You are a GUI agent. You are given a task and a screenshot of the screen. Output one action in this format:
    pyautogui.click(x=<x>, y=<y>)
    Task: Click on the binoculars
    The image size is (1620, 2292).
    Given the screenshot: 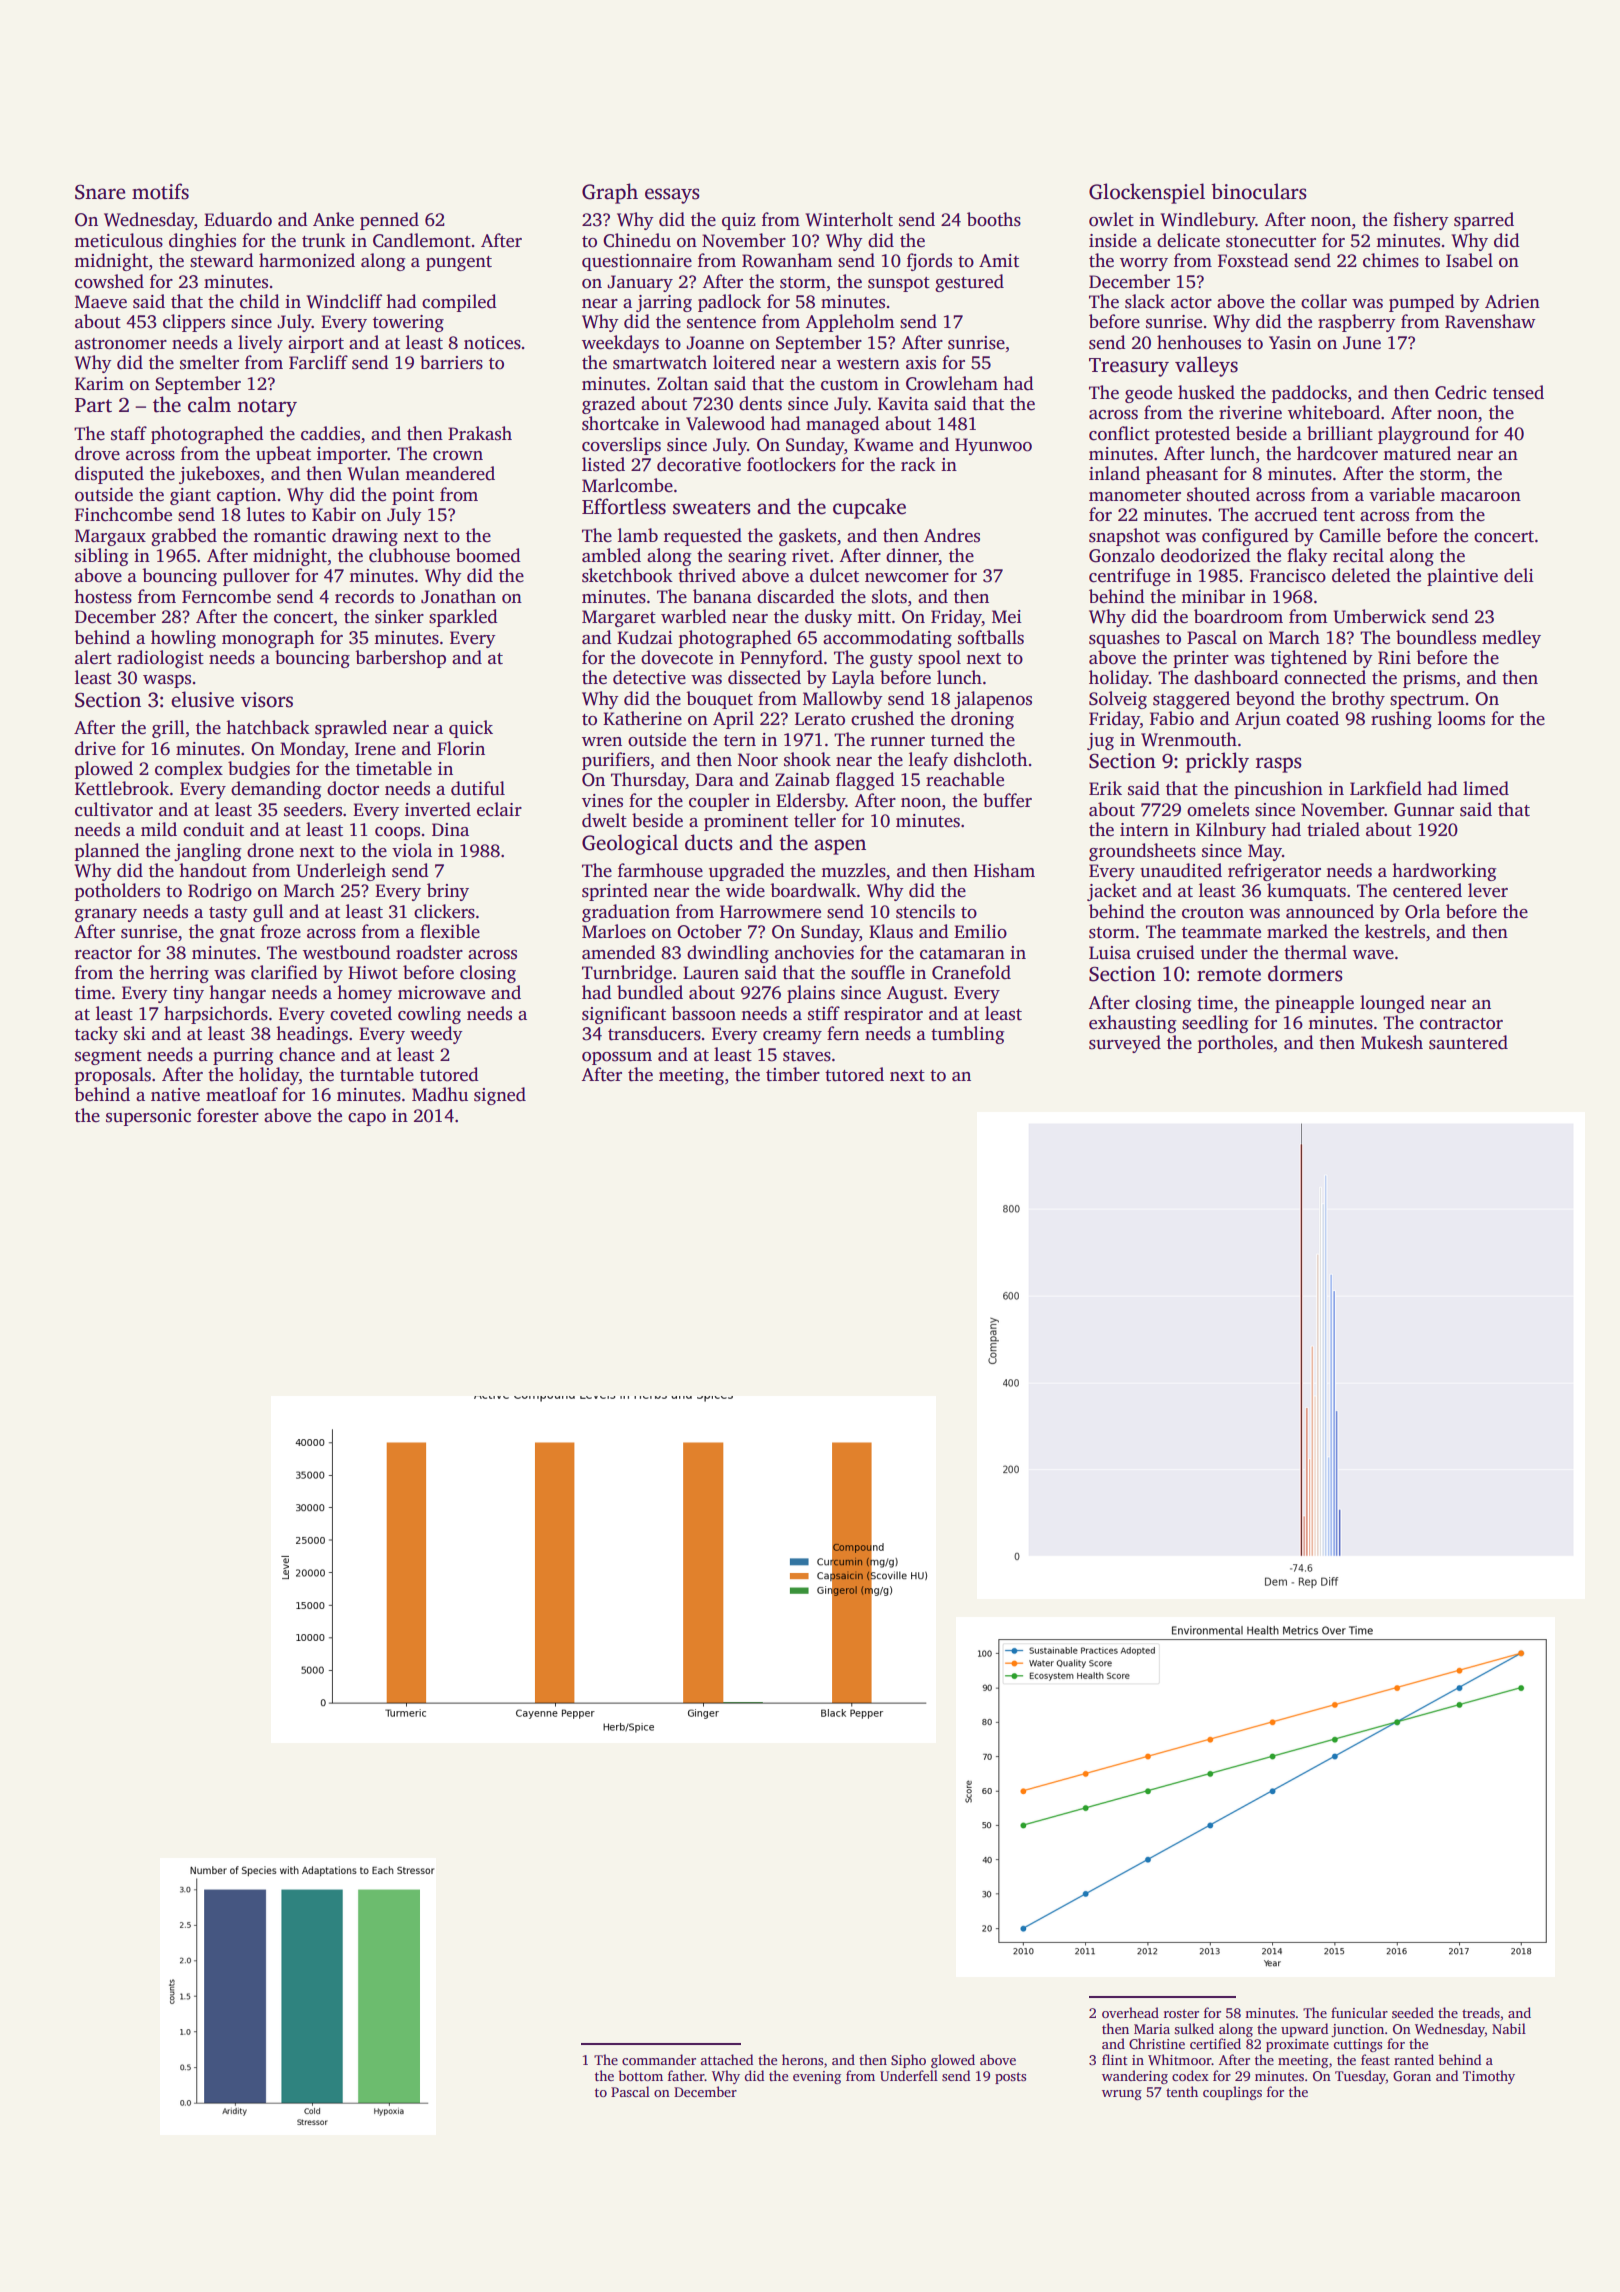 What is the action you would take?
    pyautogui.click(x=1259, y=191)
